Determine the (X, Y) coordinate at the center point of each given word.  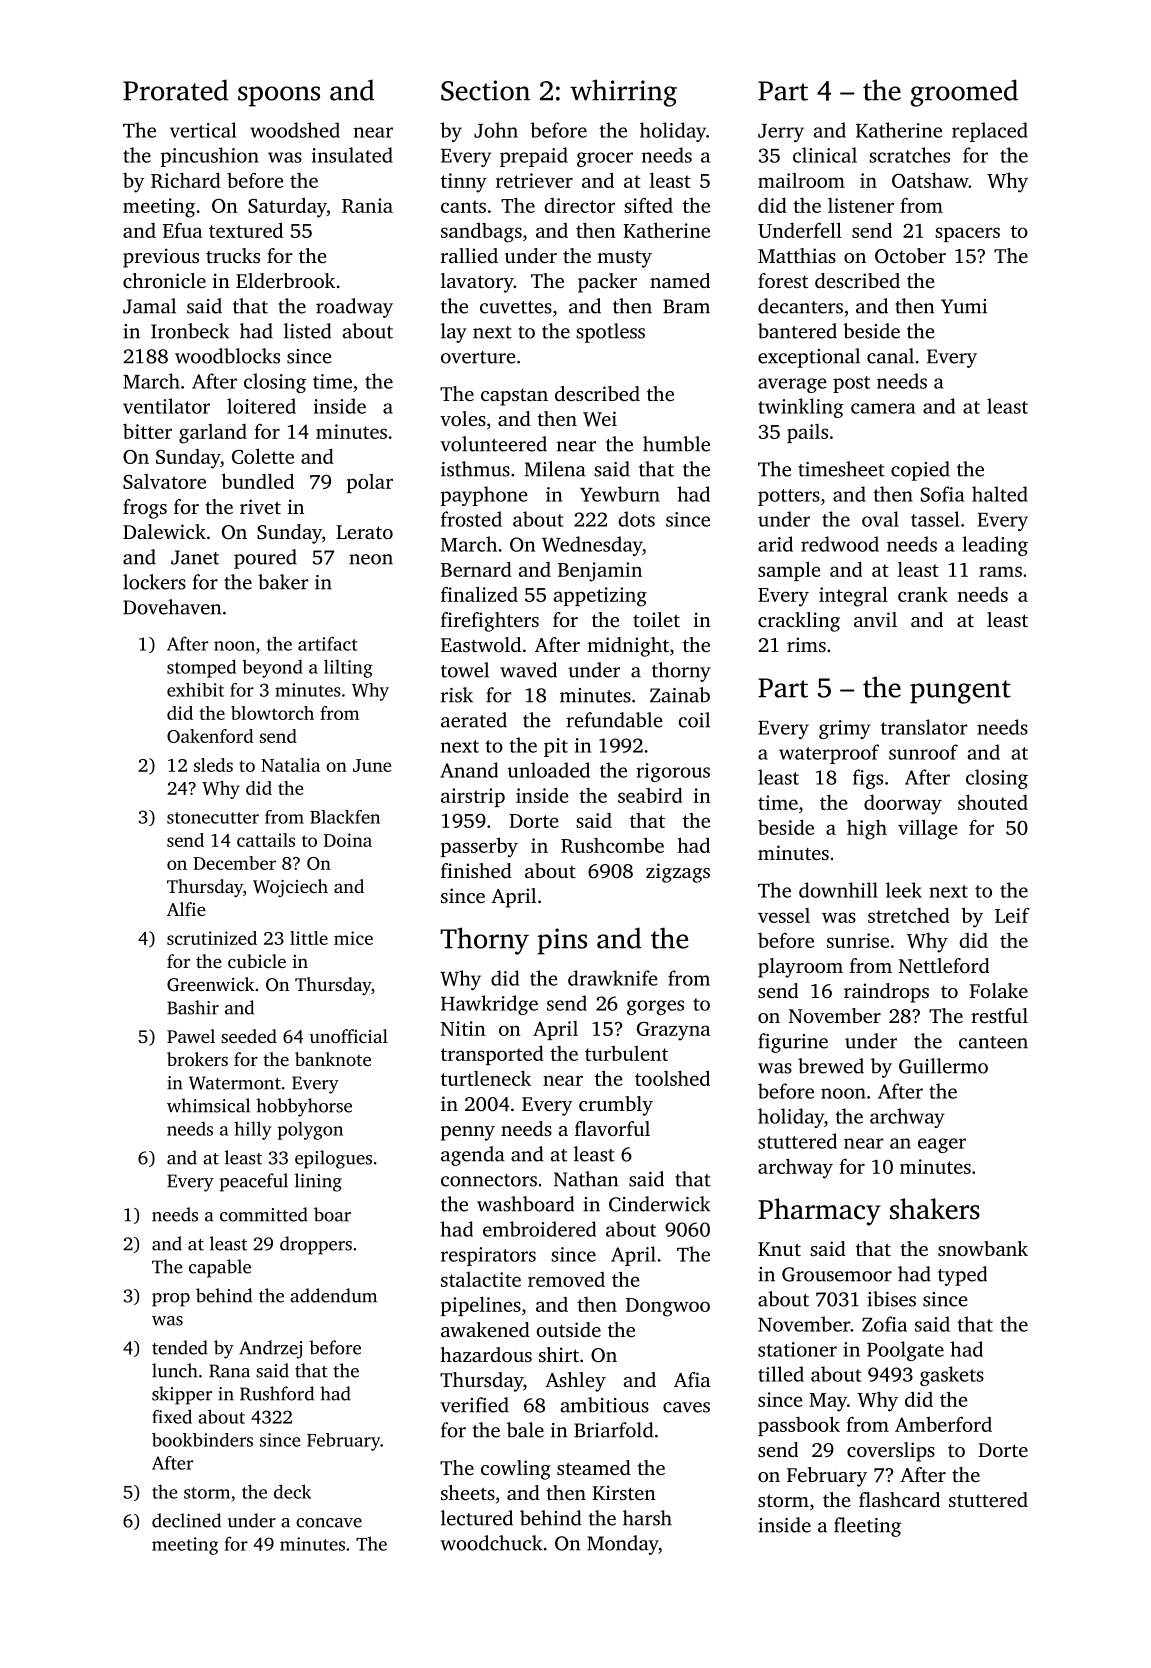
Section (485, 90)
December (234, 863)
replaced (990, 132)
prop (171, 1300)
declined (186, 1520)
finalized (479, 594)
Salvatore (164, 481)
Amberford (943, 1424)
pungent (960, 692)
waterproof (829, 754)
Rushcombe (612, 845)
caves (686, 1407)
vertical (203, 130)
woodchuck (491, 1543)
